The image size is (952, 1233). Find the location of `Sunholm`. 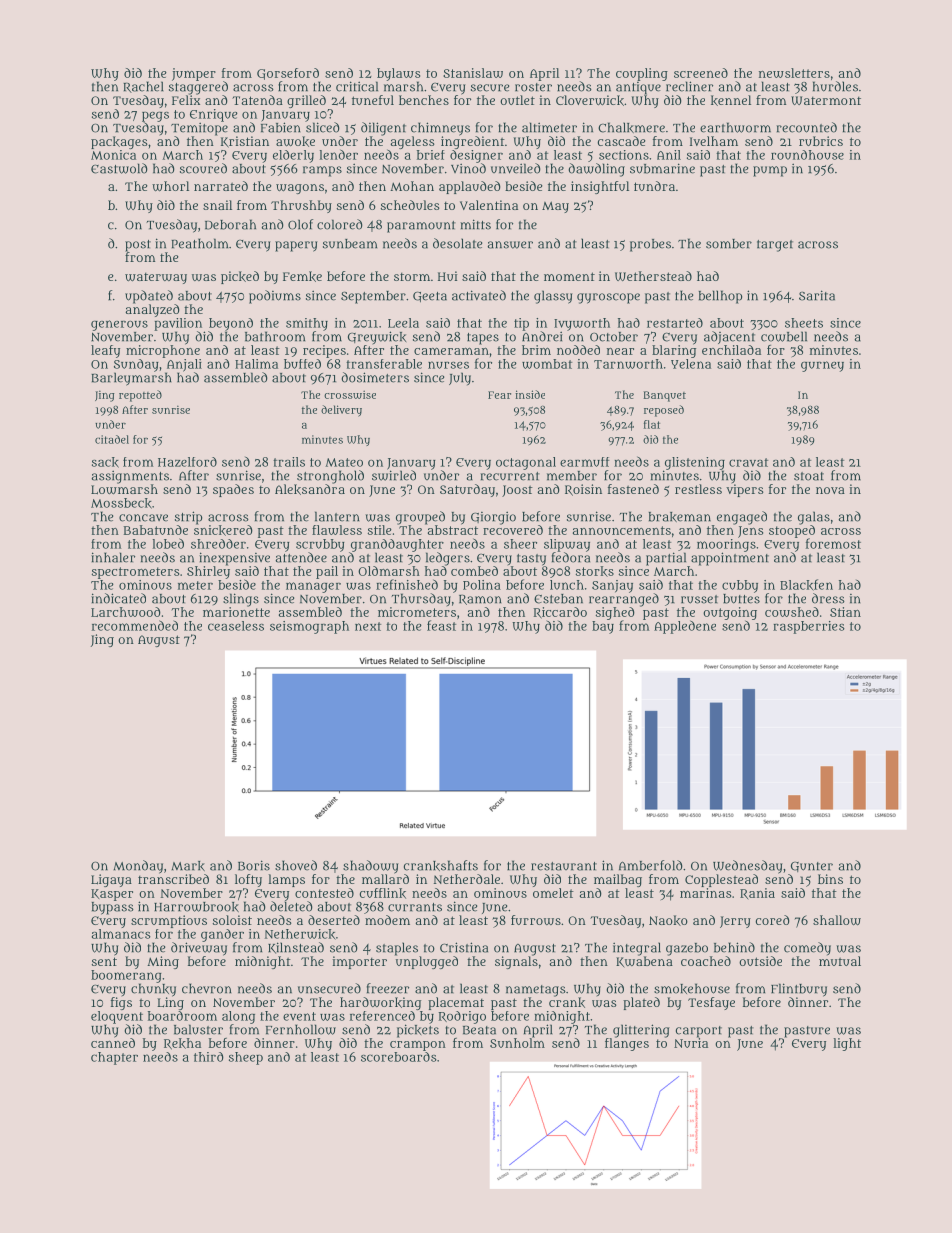

Sunholm is located at coordinates (517, 1043).
